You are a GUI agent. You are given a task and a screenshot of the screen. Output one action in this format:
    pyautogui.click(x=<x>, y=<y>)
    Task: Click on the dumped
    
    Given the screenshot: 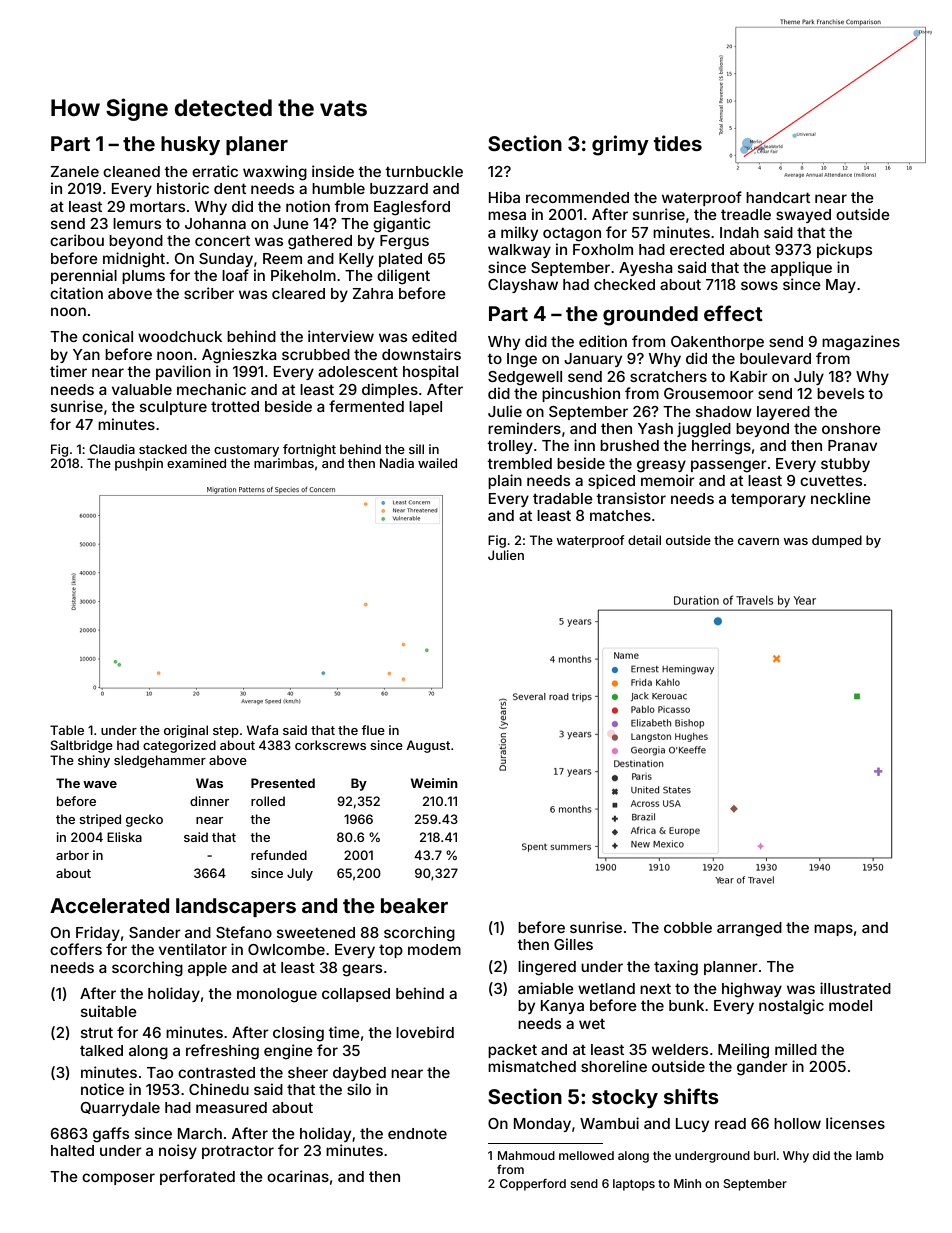 What is the action you would take?
    pyautogui.click(x=837, y=541)
